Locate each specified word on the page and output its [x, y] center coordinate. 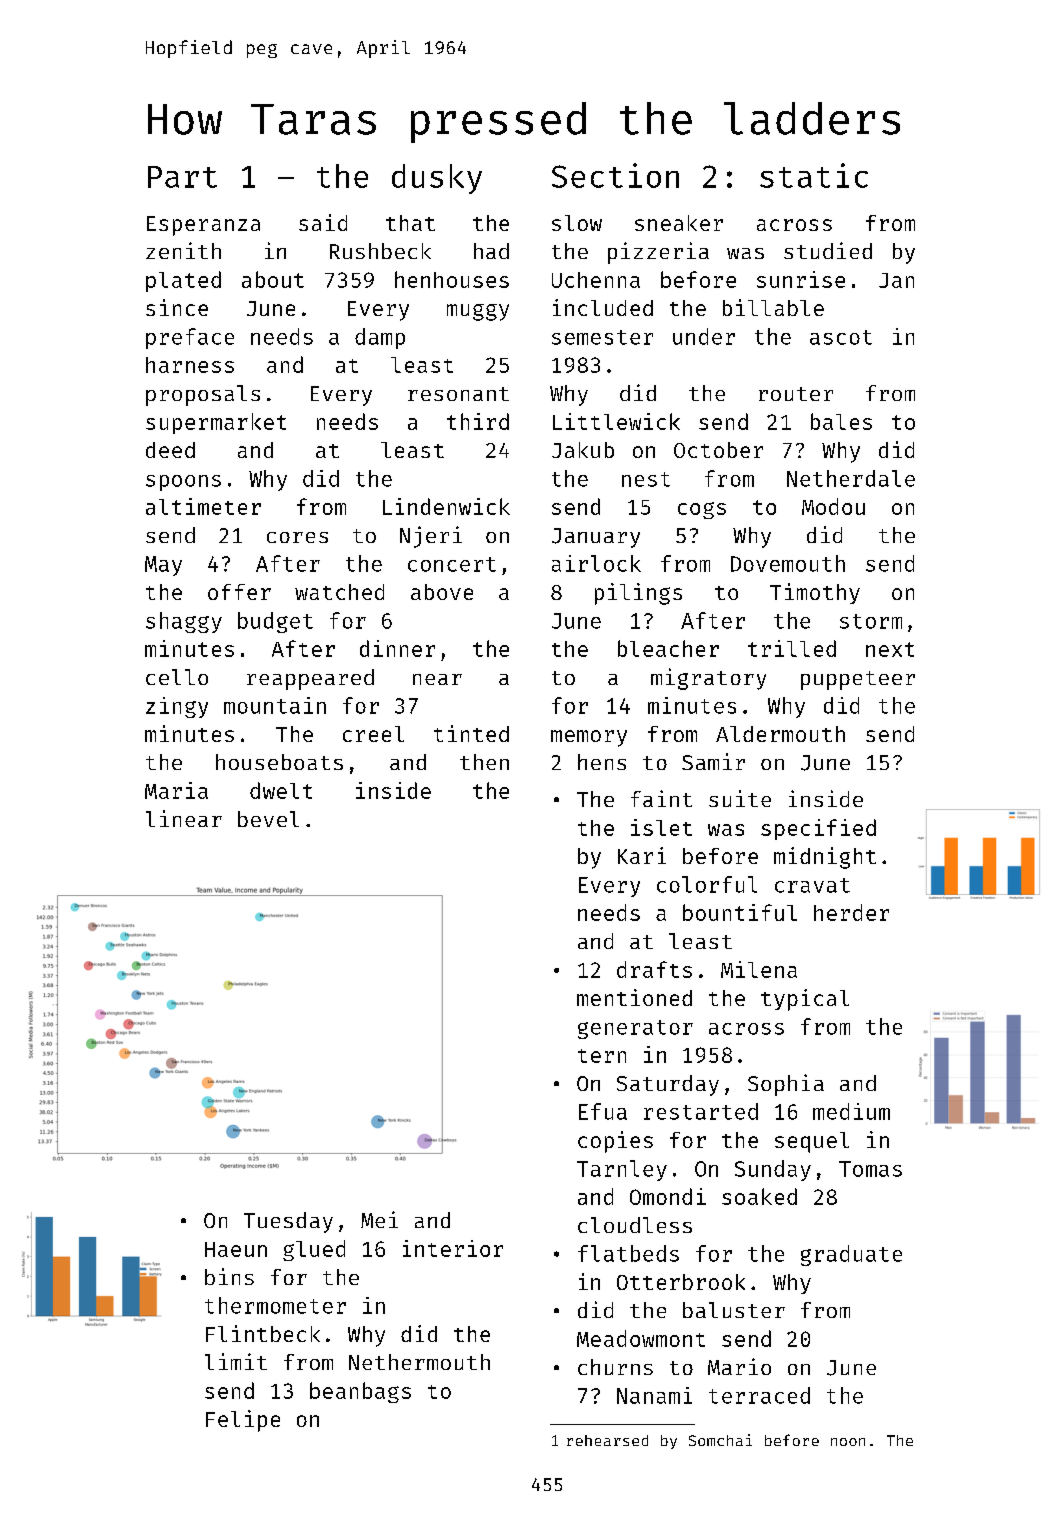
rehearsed [607, 1440]
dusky [437, 179]
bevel [268, 819]
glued [314, 1250]
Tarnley [622, 1170]
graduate [851, 1255]
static [814, 175]
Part [182, 177]
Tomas [870, 1169]
